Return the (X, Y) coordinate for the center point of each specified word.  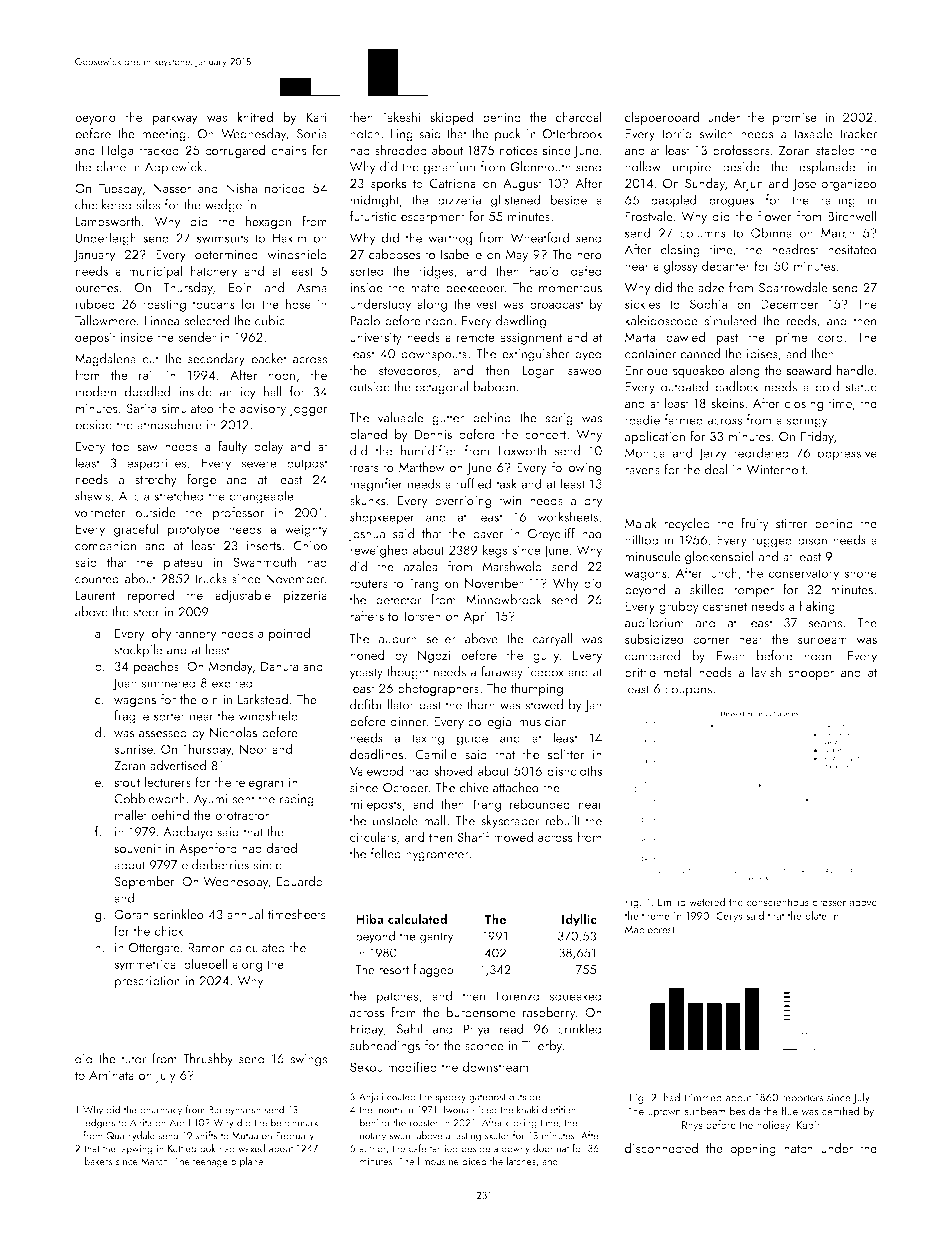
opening (753, 1149)
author (372, 1148)
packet (269, 360)
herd (589, 254)
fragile (131, 717)
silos (148, 204)
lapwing (136, 1149)
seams (825, 624)
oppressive (847, 454)
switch (716, 133)
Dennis (433, 434)
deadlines (376, 754)
